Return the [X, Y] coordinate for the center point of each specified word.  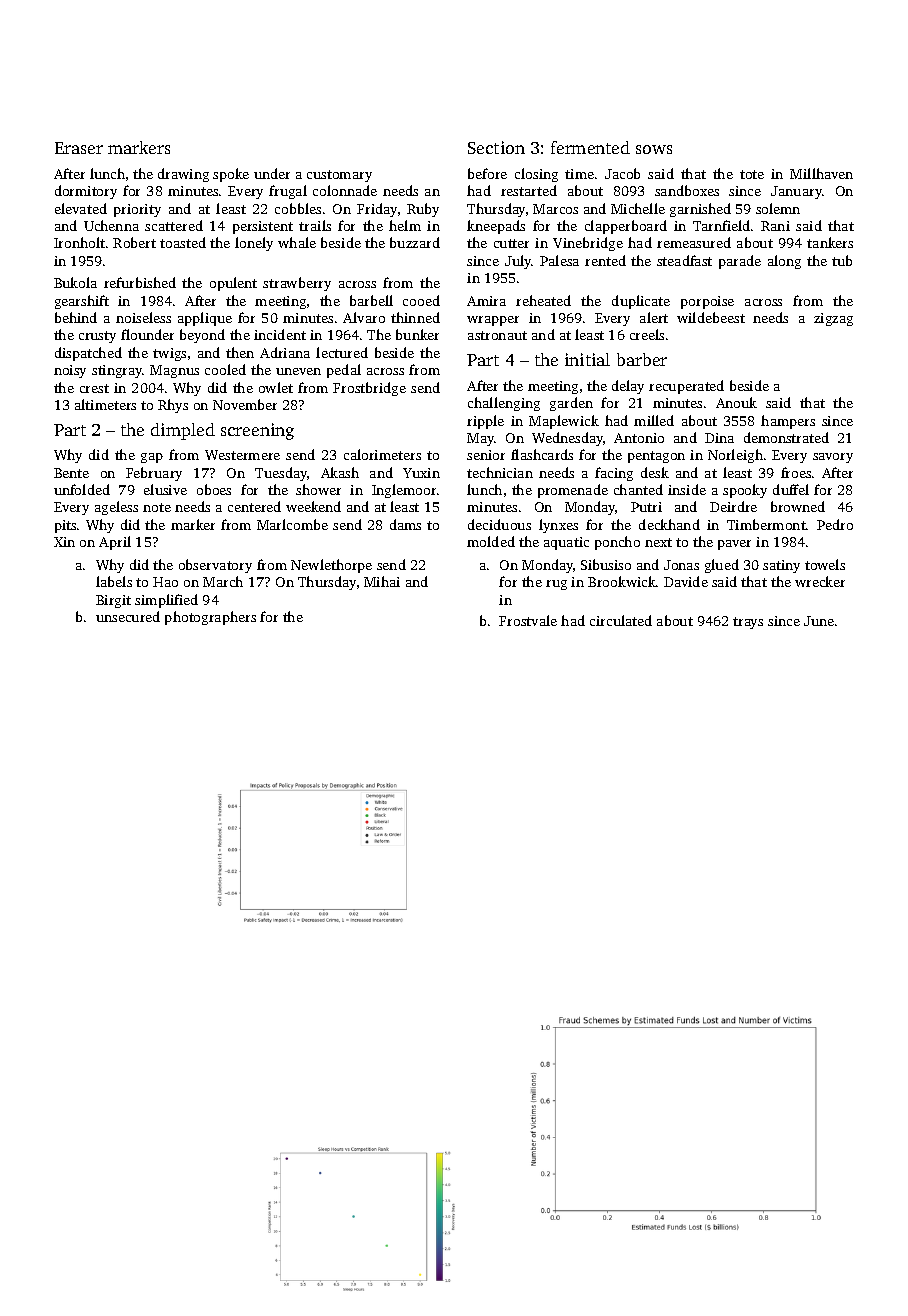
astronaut [497, 335]
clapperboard [626, 227]
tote [752, 174]
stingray [117, 371]
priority [137, 210]
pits [65, 526]
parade [740, 262]
